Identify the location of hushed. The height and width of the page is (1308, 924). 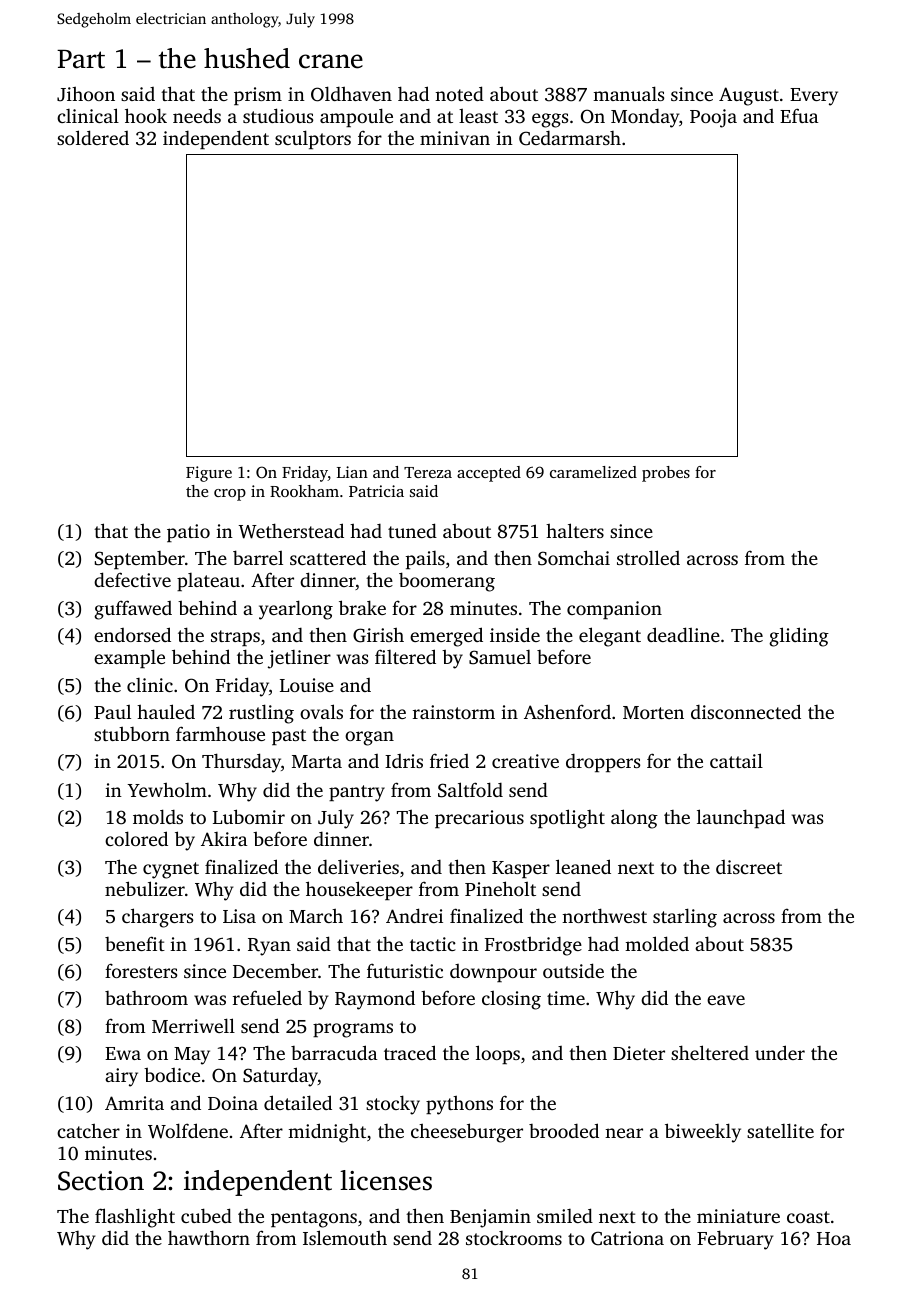
(247, 58).
